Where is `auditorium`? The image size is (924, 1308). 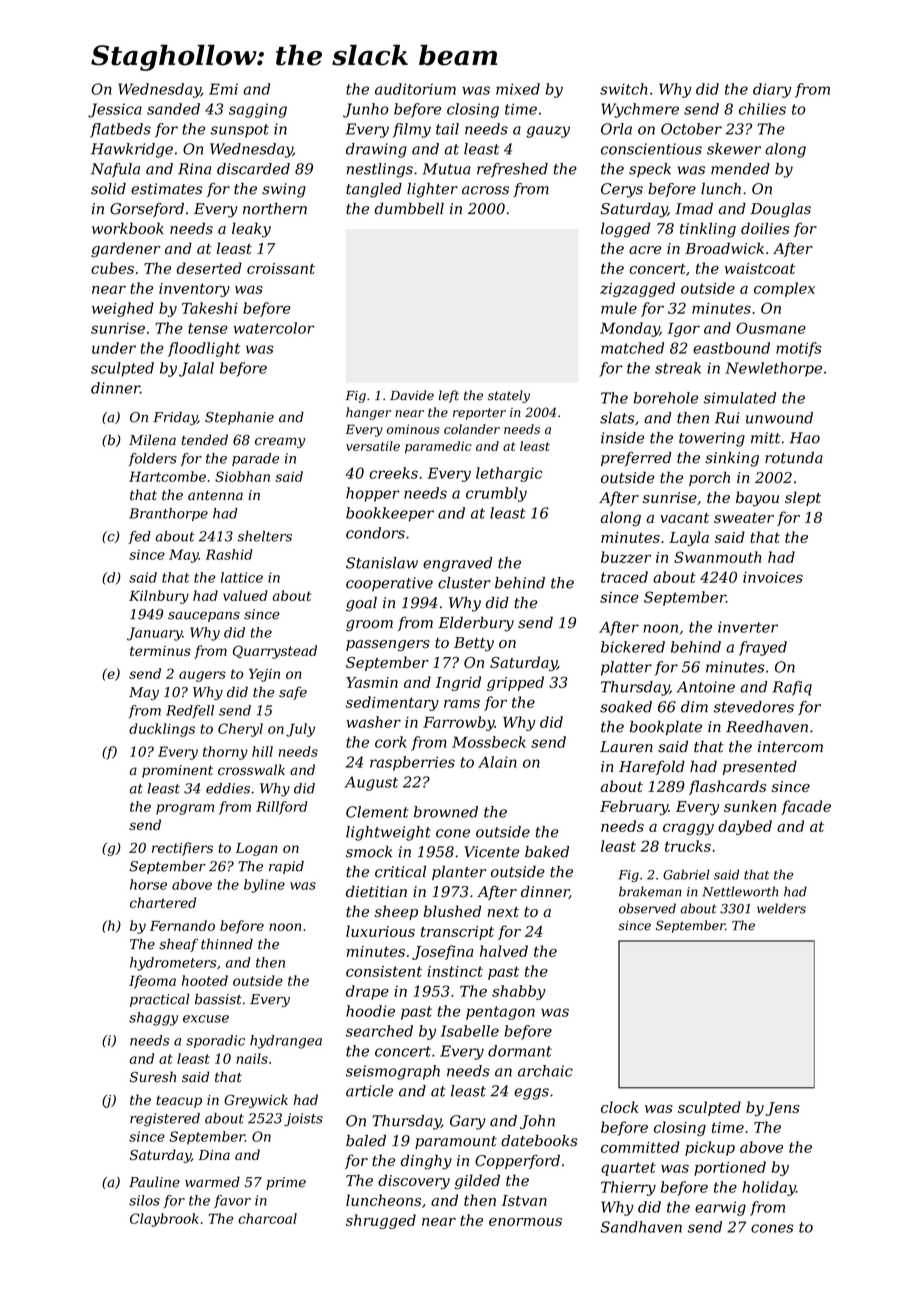 auditorium is located at coordinates (415, 89).
